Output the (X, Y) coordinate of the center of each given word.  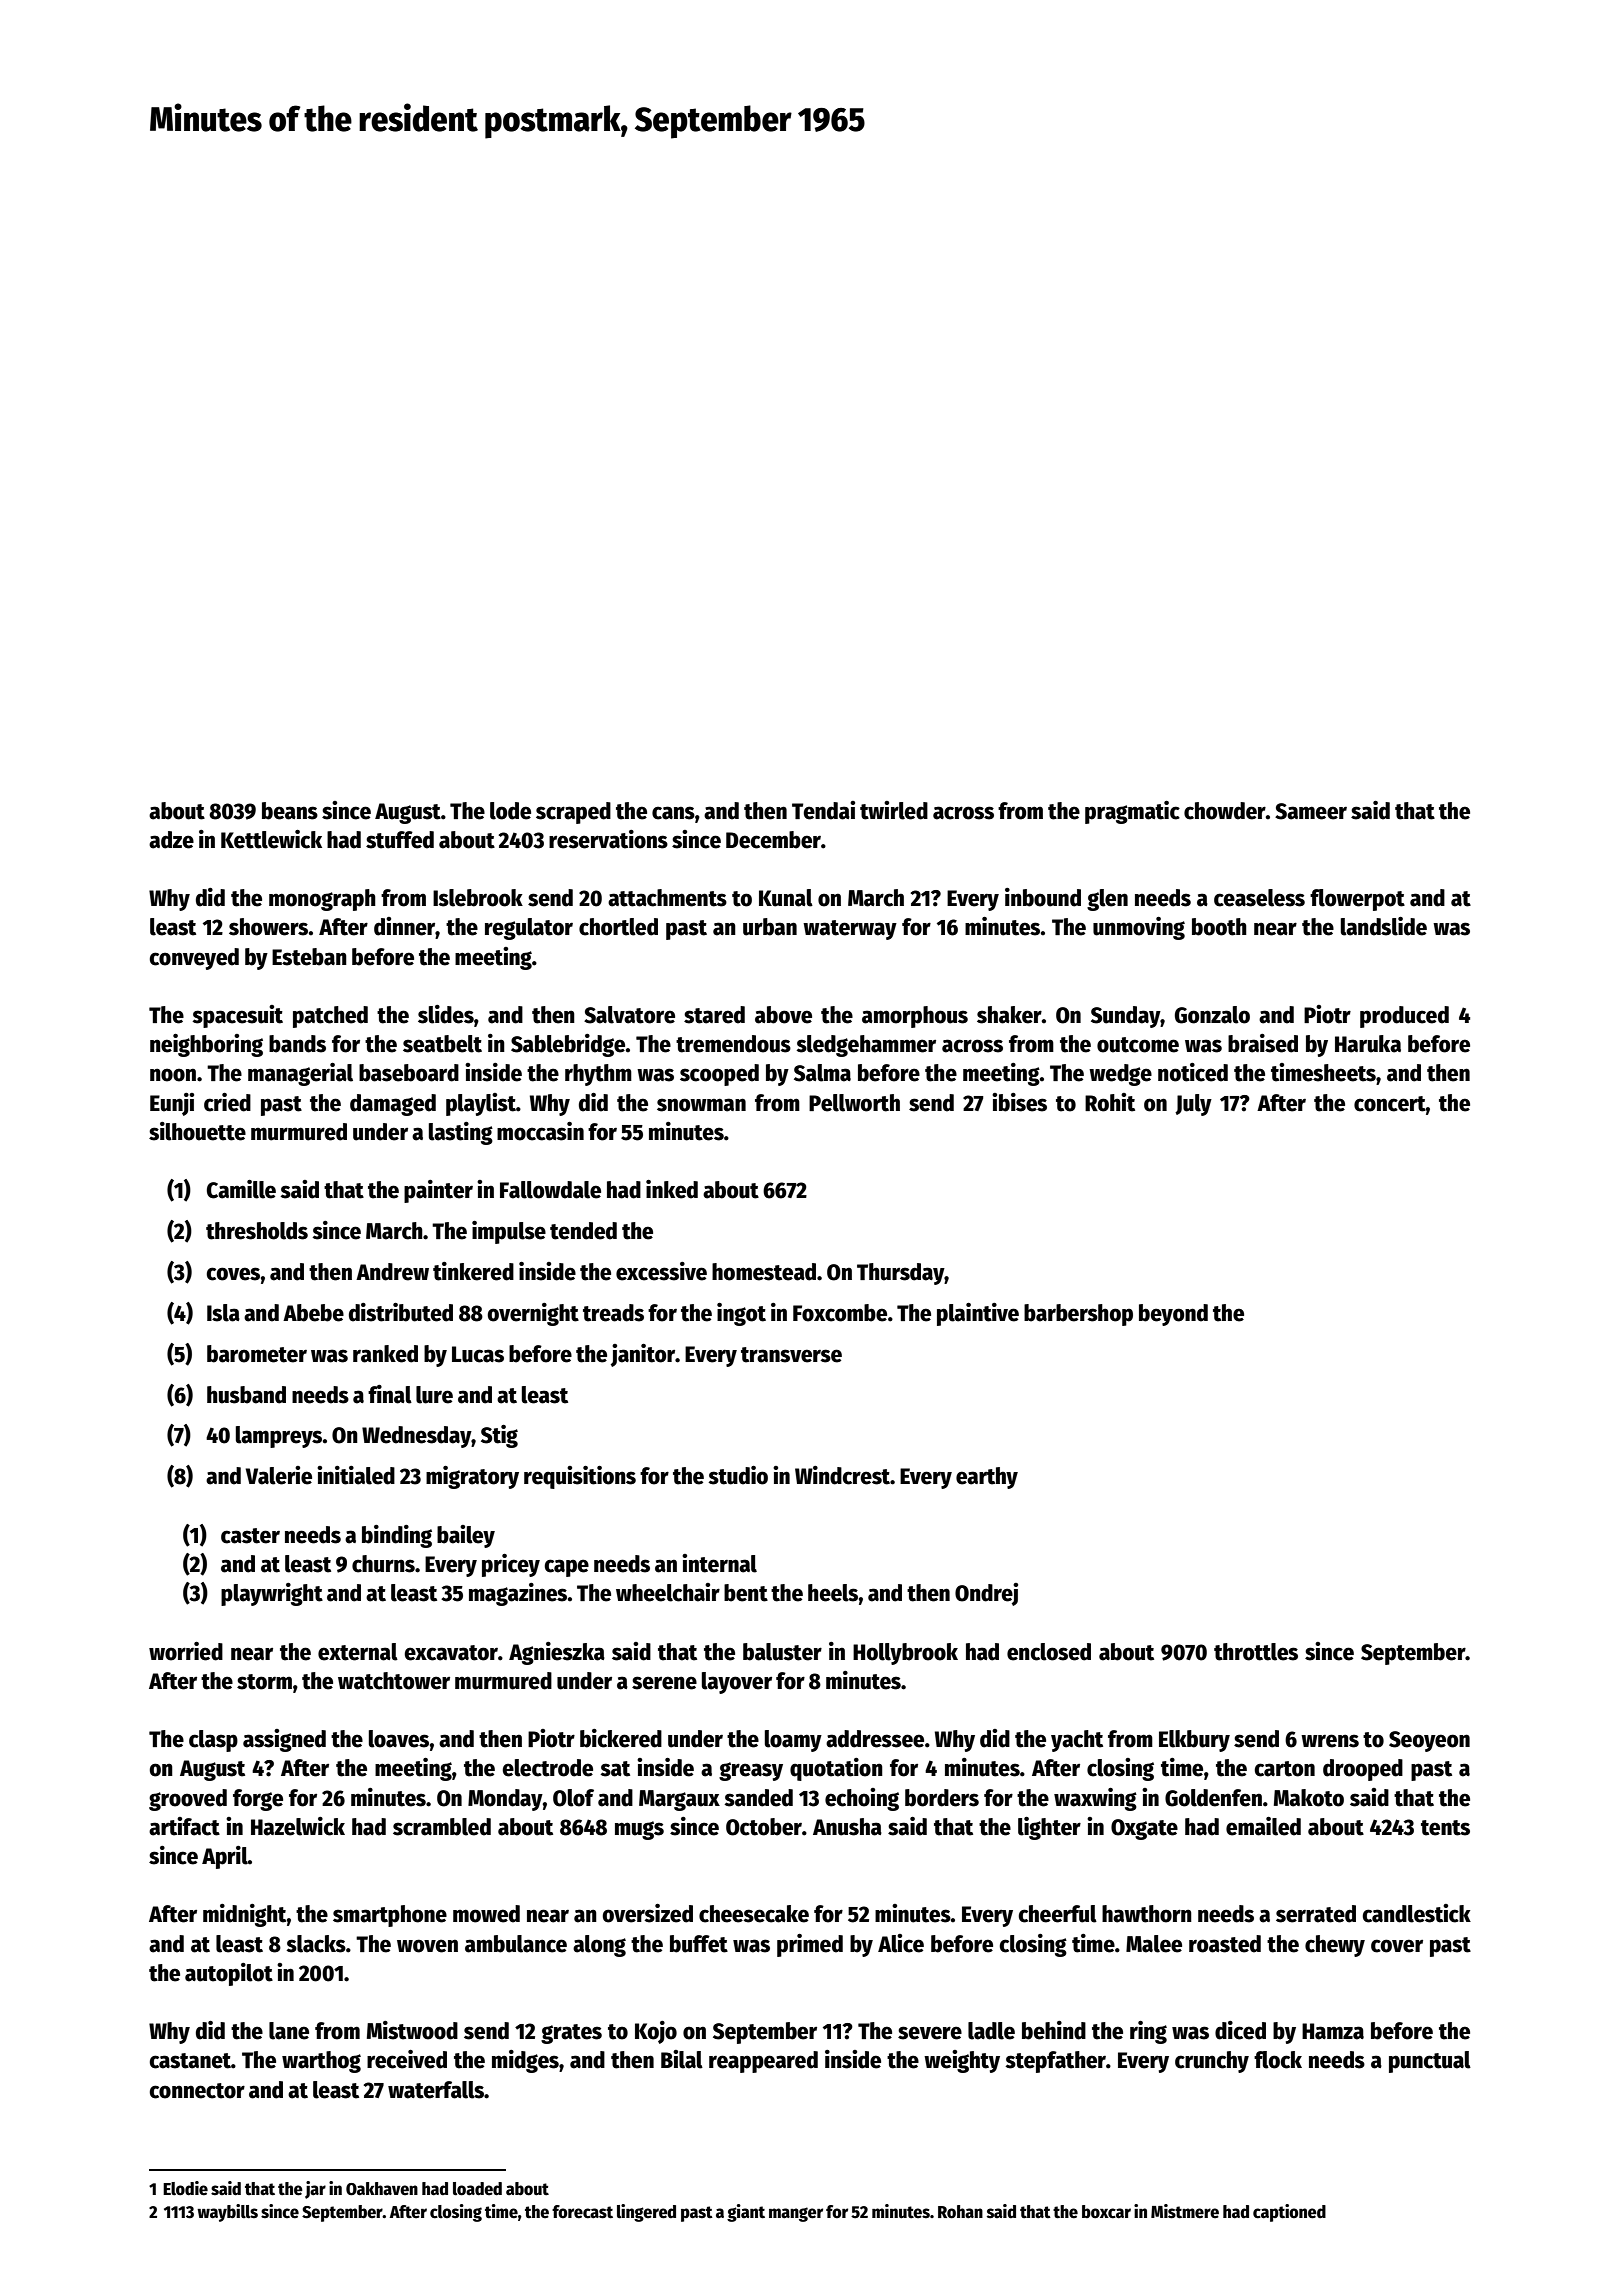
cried (227, 1102)
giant (746, 2213)
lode (510, 811)
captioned (1289, 2213)
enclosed (1049, 1652)
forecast (582, 2212)
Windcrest (842, 1475)
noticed (1193, 1072)
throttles (1256, 1652)
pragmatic (1132, 812)
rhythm (598, 1075)
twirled (894, 810)
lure (434, 1395)
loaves (399, 1739)
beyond (1173, 1315)
